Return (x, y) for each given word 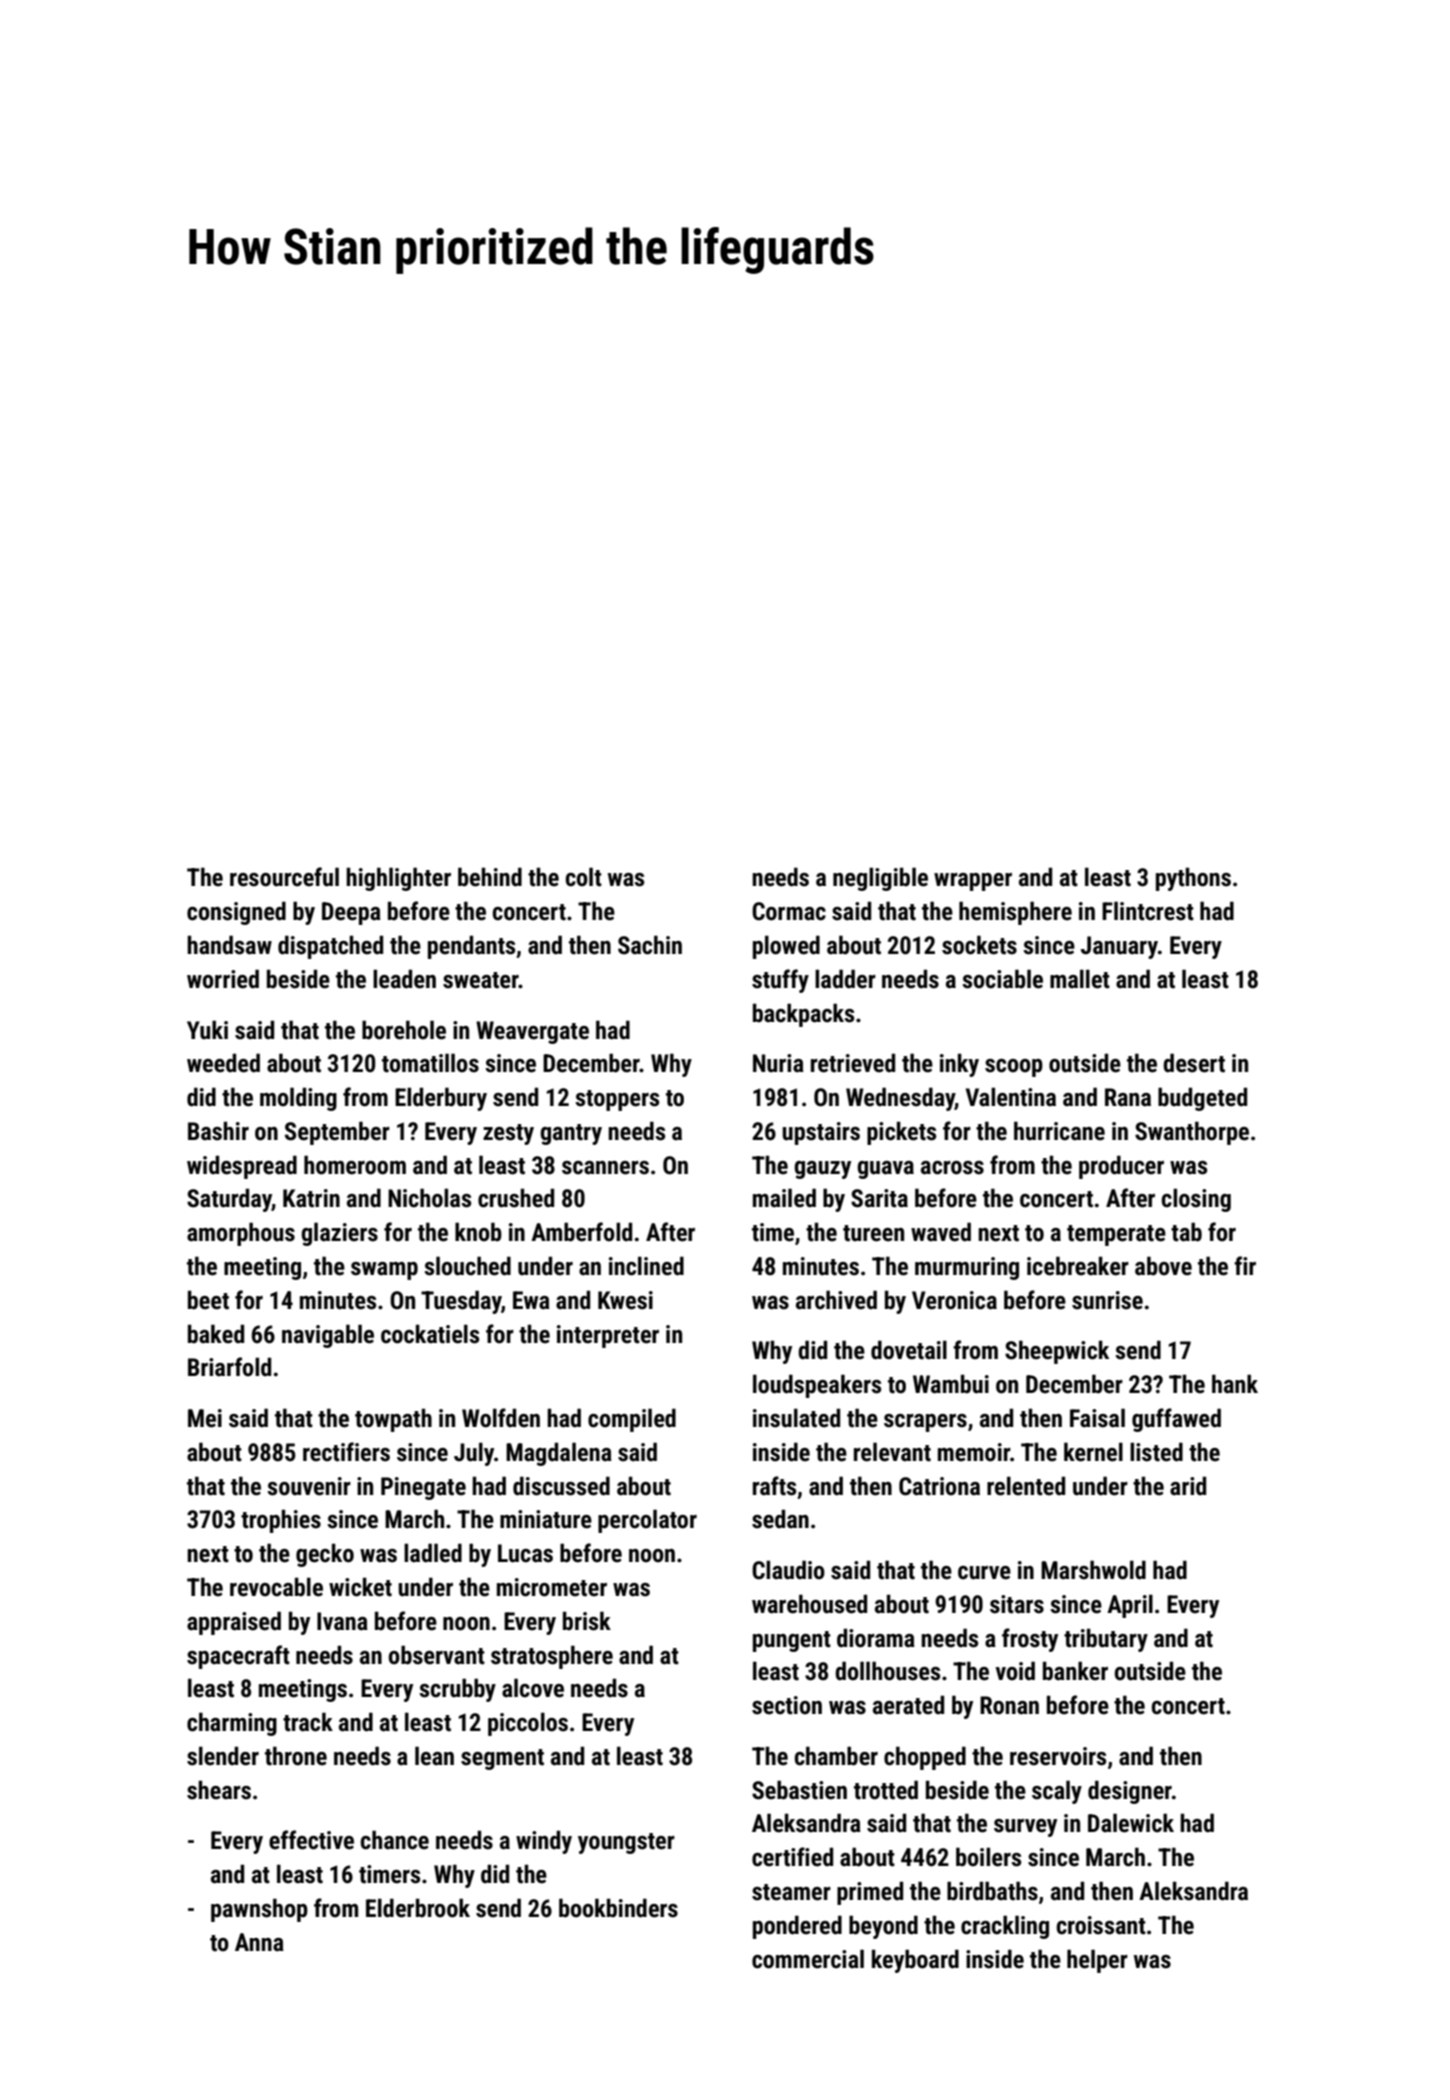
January (1119, 947)
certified (792, 1857)
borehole (404, 1030)
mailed (784, 1198)
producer (1121, 1167)
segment (502, 1759)
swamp (384, 1271)
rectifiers (346, 1452)
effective (311, 1840)
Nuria (778, 1063)
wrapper (973, 882)
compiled (632, 1420)
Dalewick (1131, 1823)
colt (583, 877)
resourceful (284, 877)
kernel (1093, 1452)
